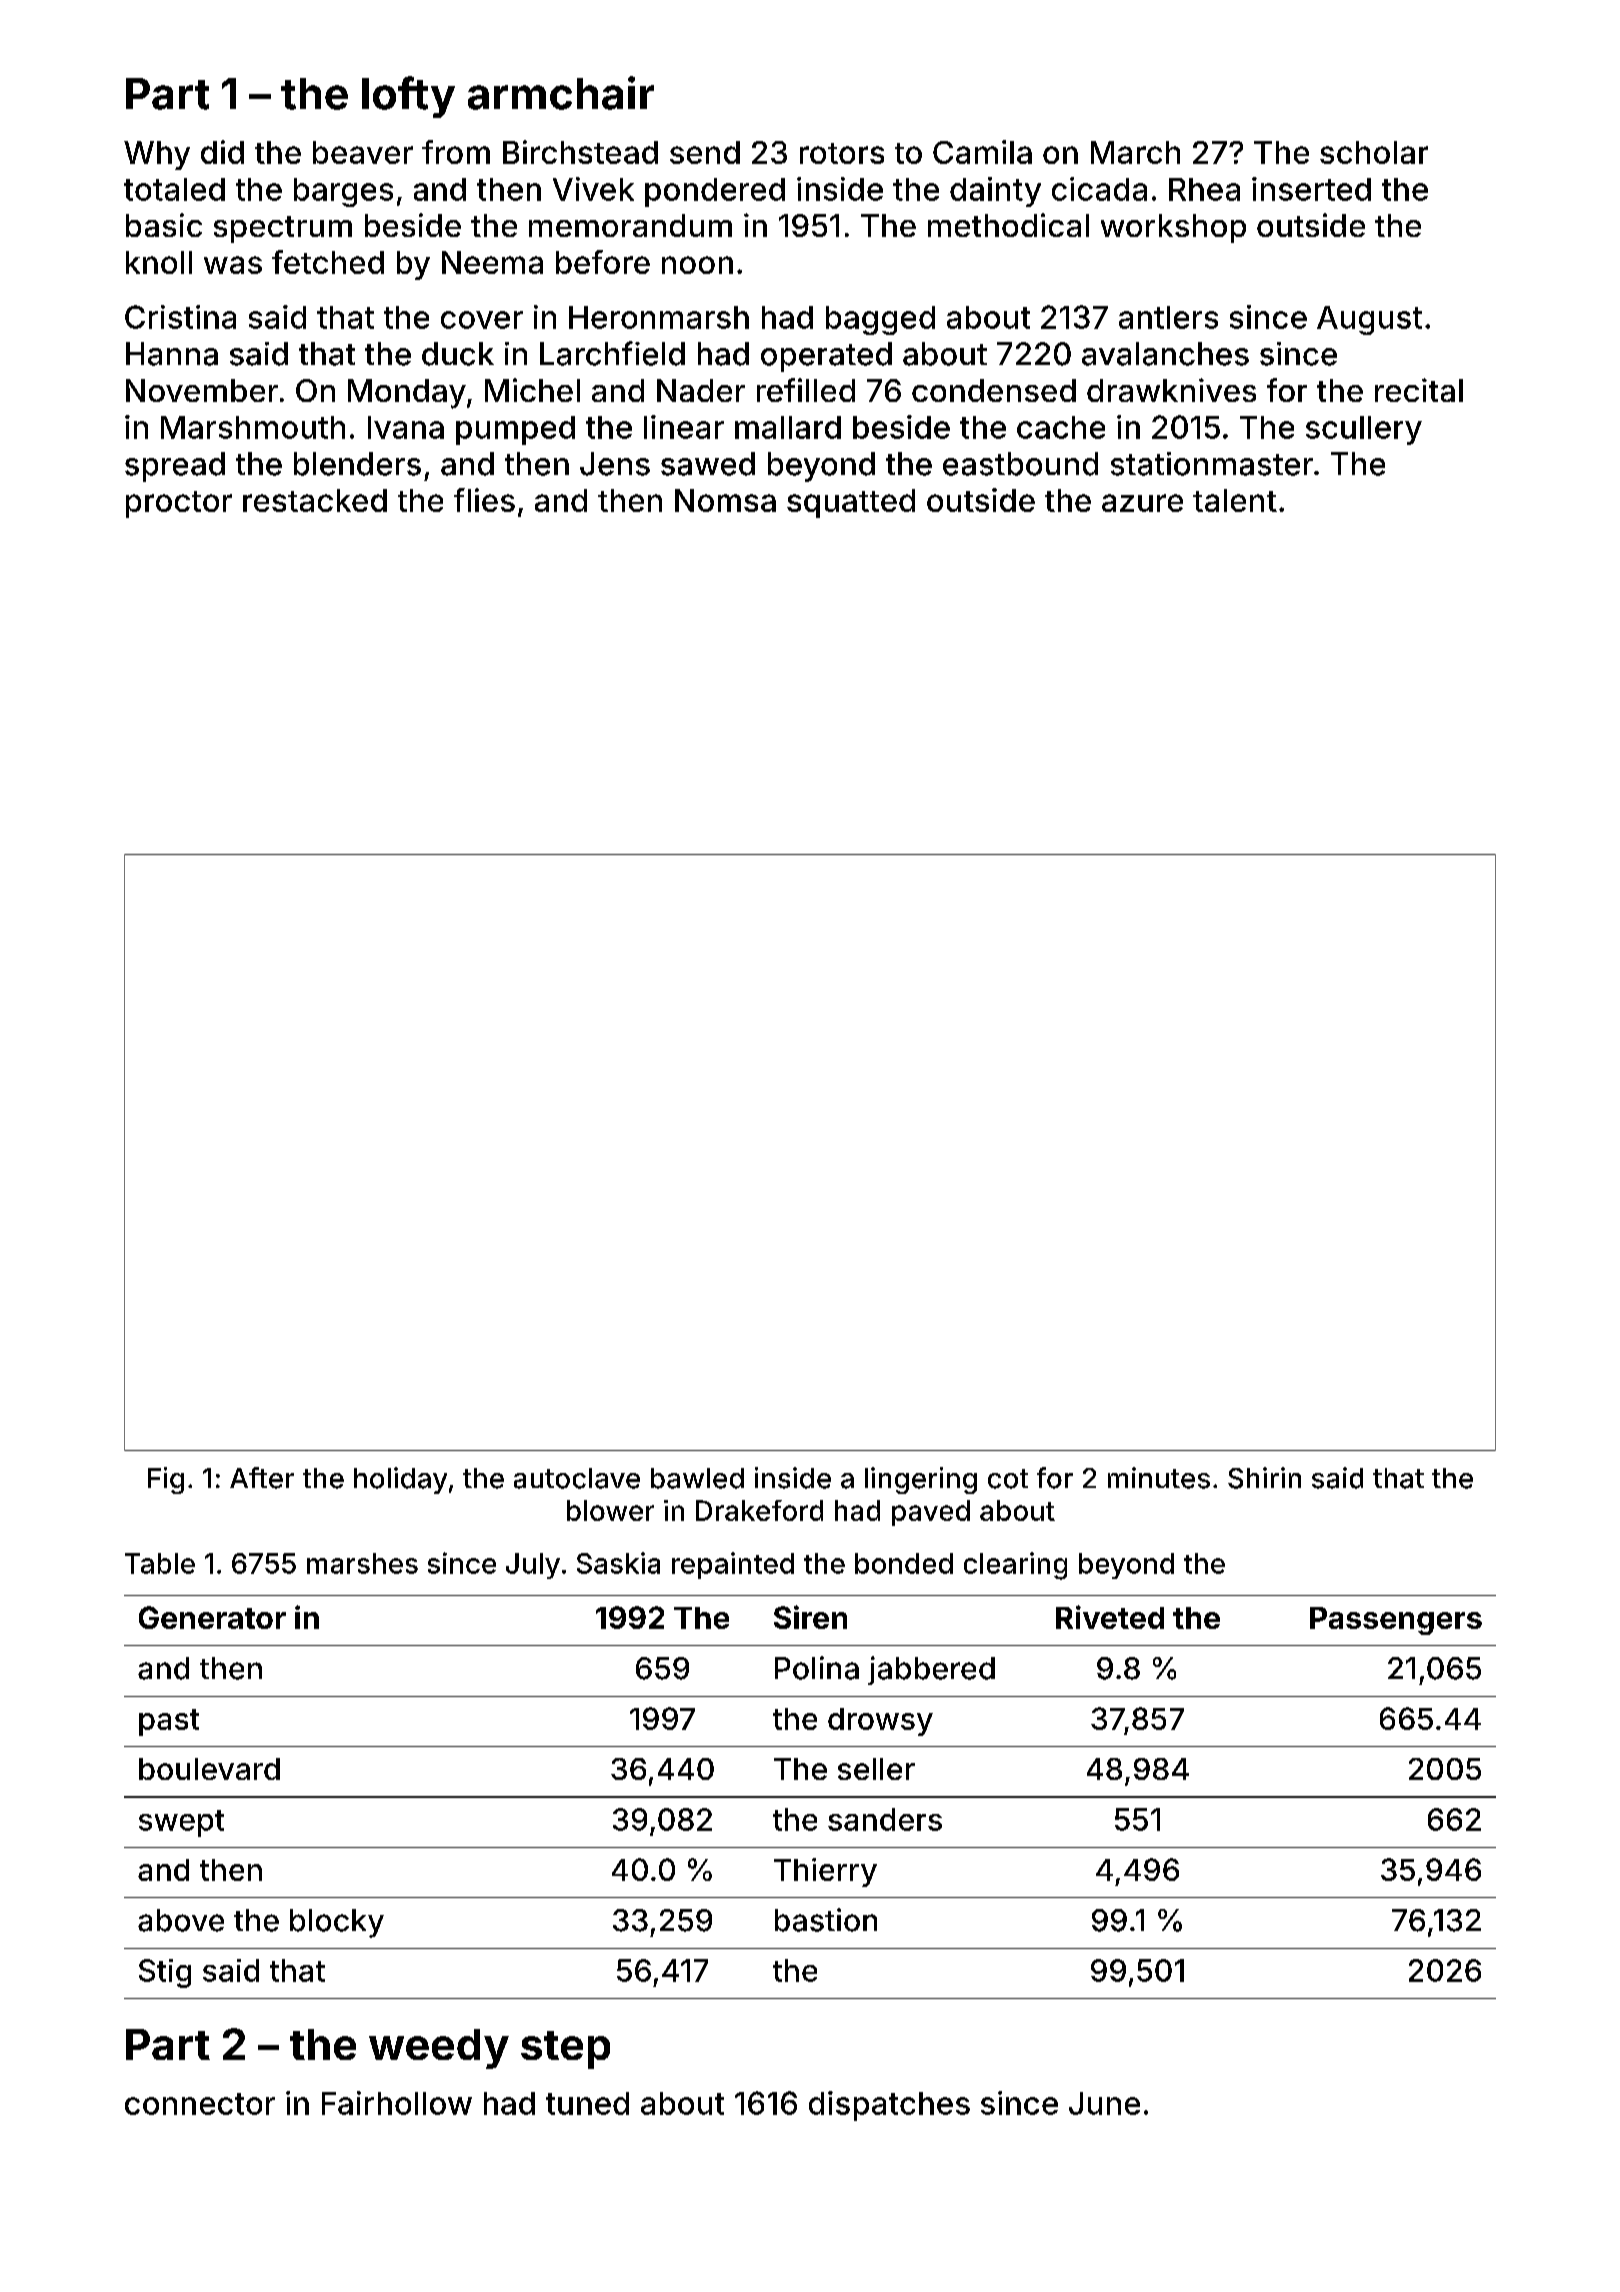  Describe the element at coordinates (1374, 152) in the screenshot. I see `scholar` at that location.
